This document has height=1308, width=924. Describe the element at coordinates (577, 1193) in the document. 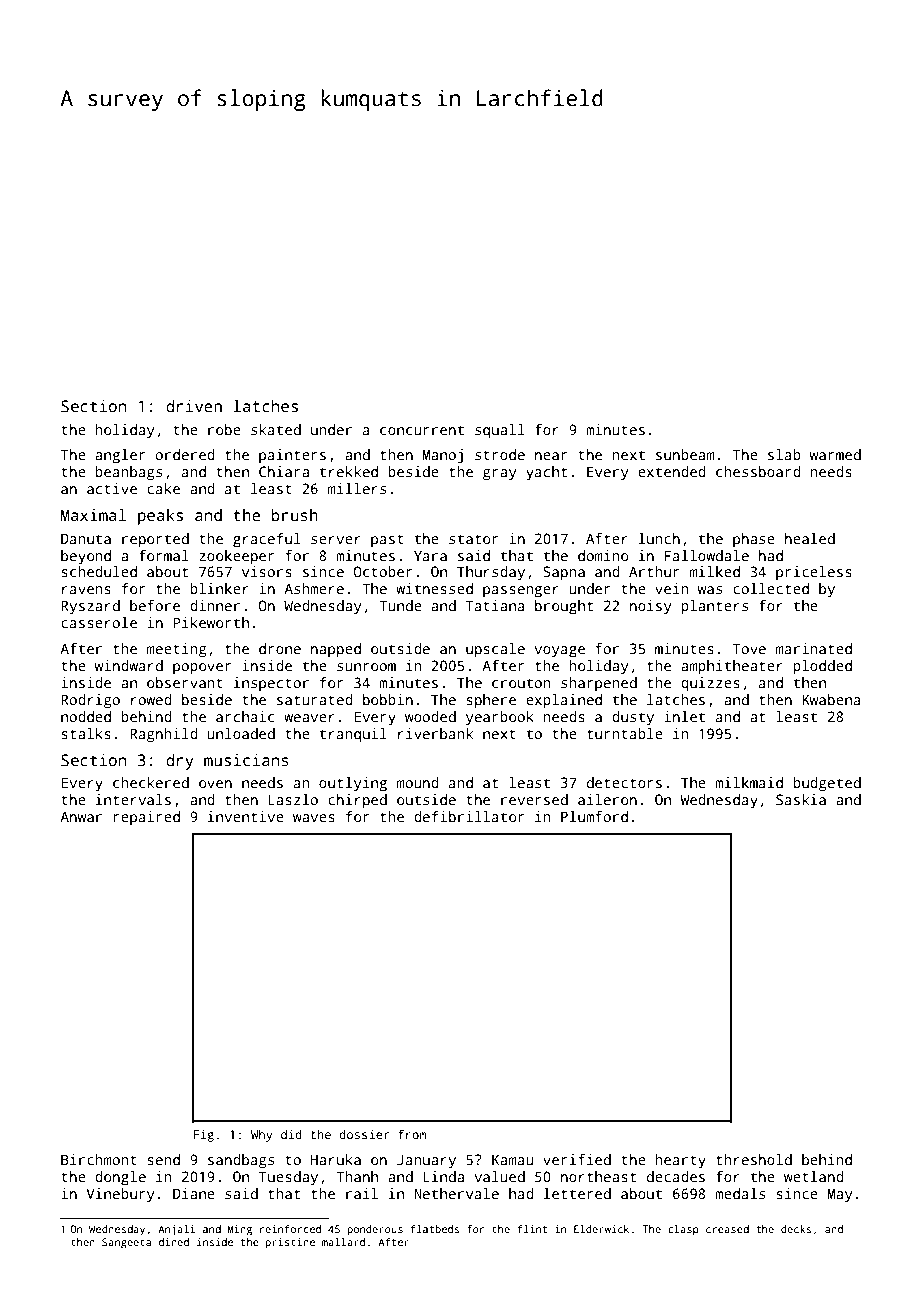

I see `lettered` at that location.
